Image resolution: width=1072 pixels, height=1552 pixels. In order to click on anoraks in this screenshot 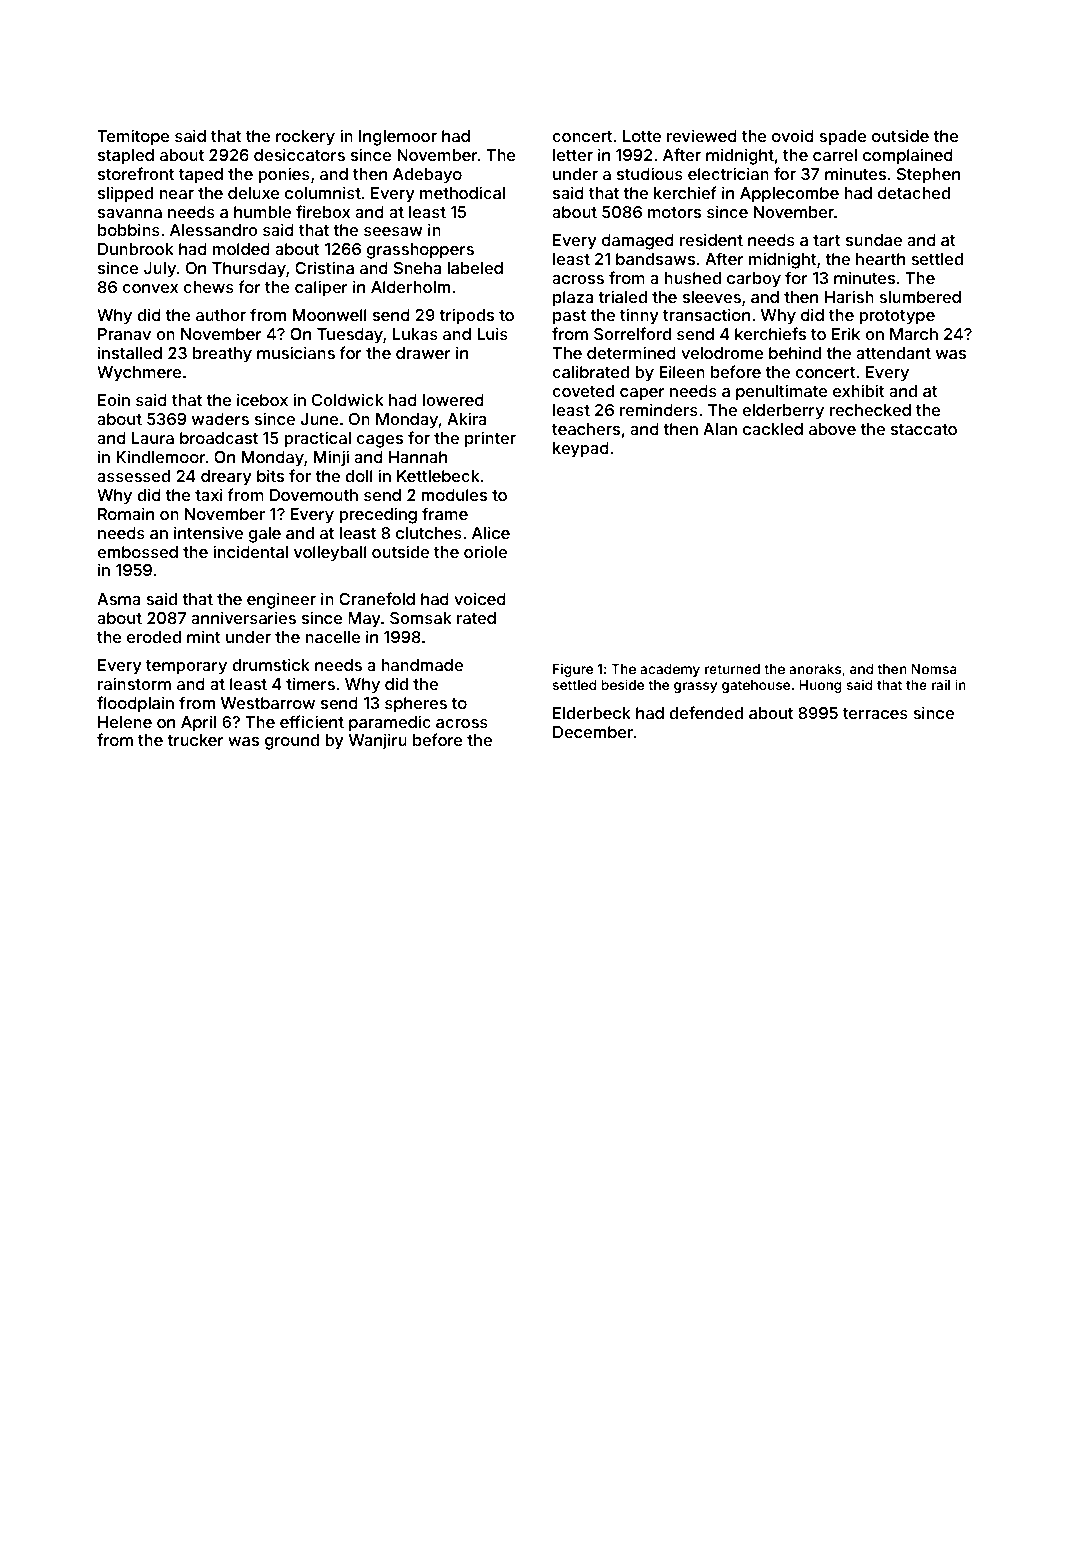, I will do `click(815, 669)`.
